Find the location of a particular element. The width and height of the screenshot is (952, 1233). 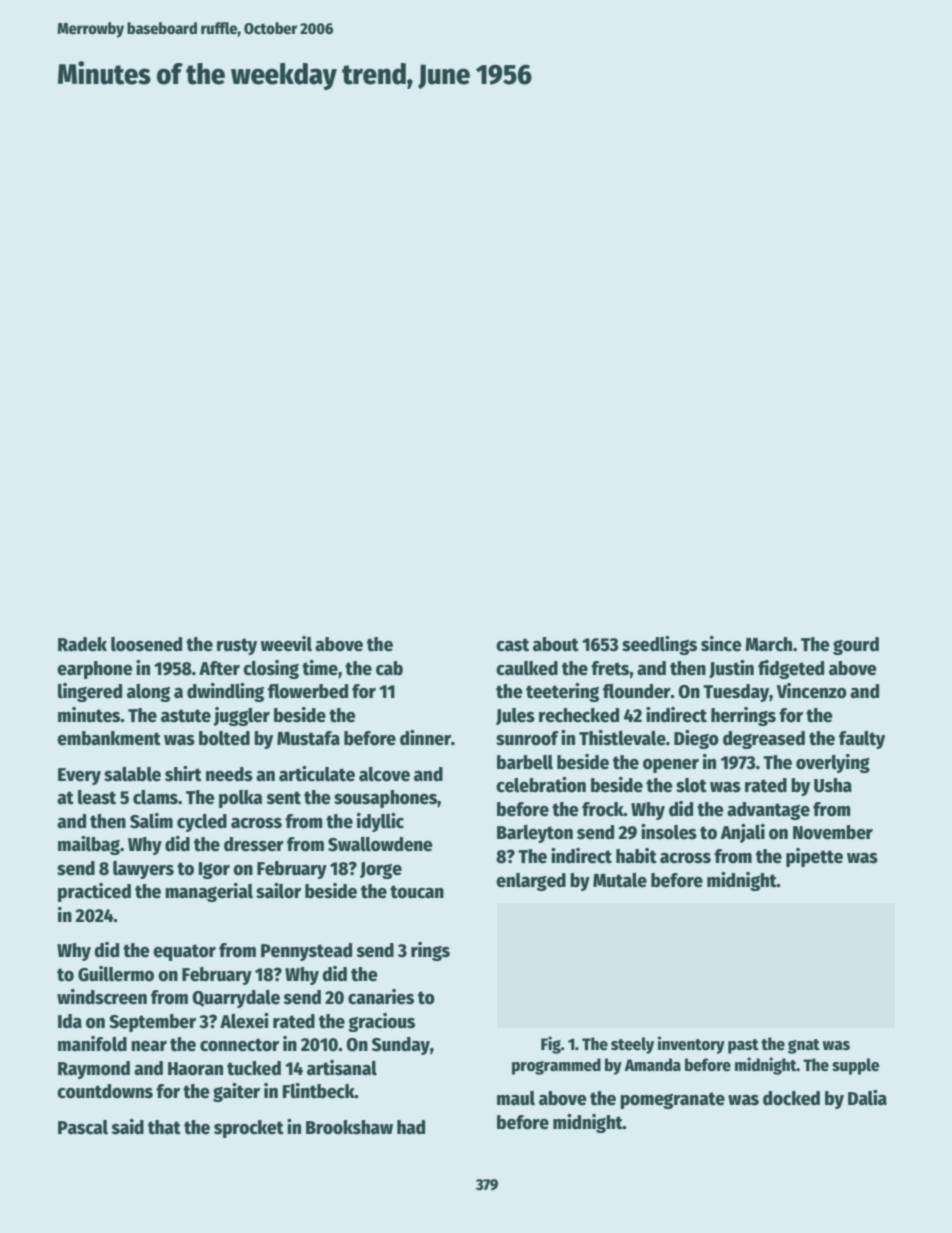

lingered is located at coordinates (90, 692).
